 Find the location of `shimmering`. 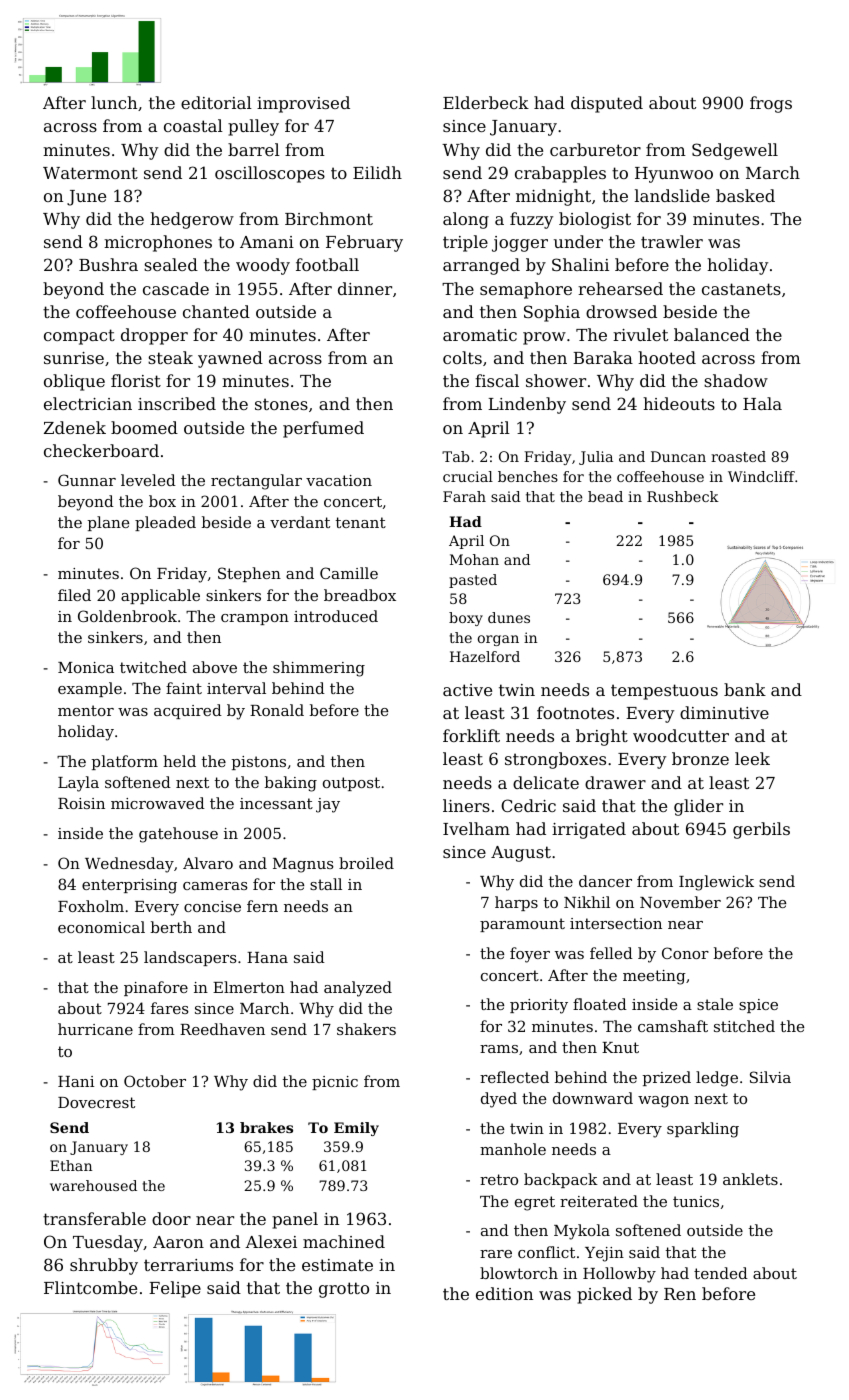

shimmering is located at coordinates (319, 669).
